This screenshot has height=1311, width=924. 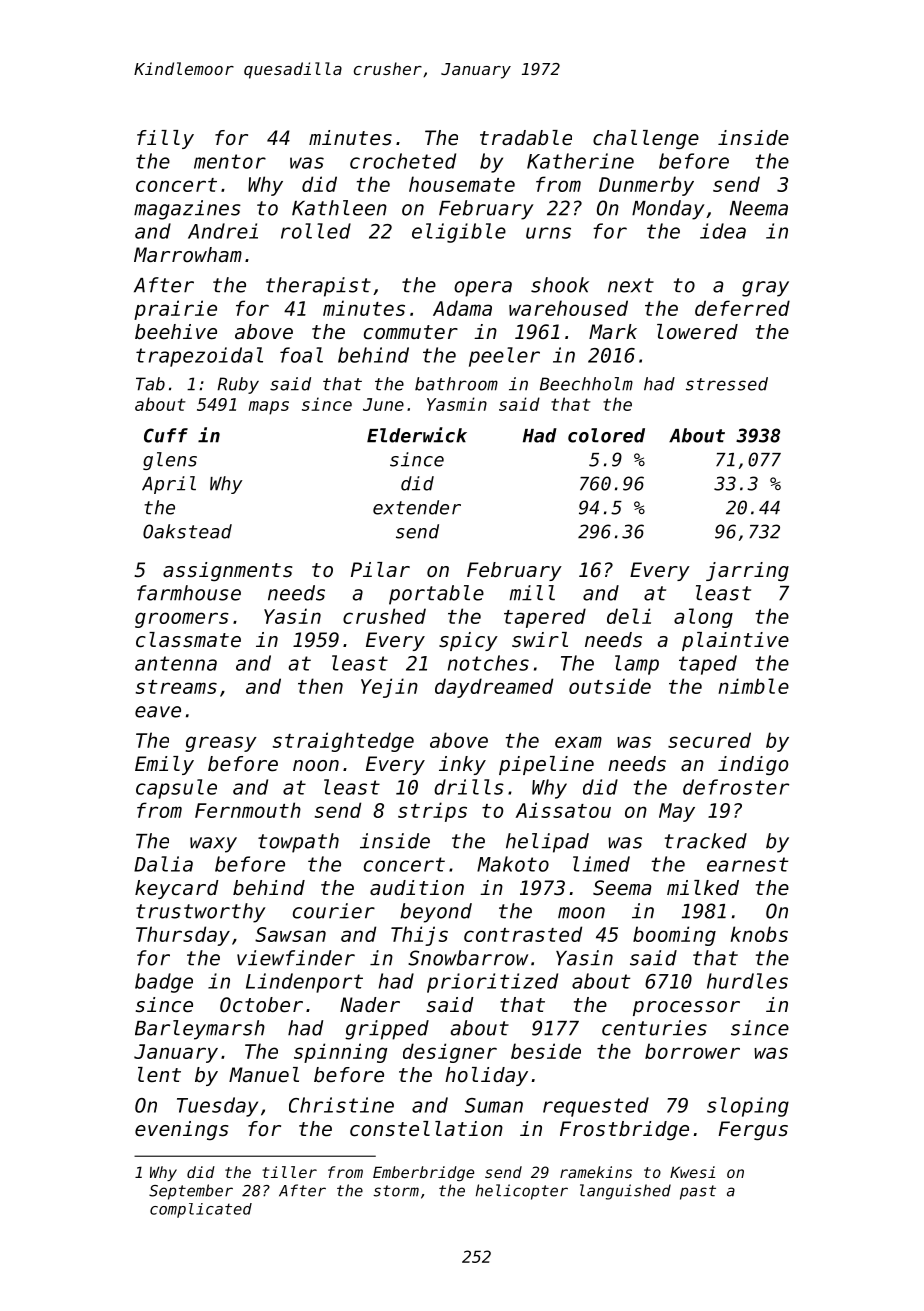 What do you see at coordinates (339, 208) in the screenshot?
I see `Kathleen` at bounding box center [339, 208].
